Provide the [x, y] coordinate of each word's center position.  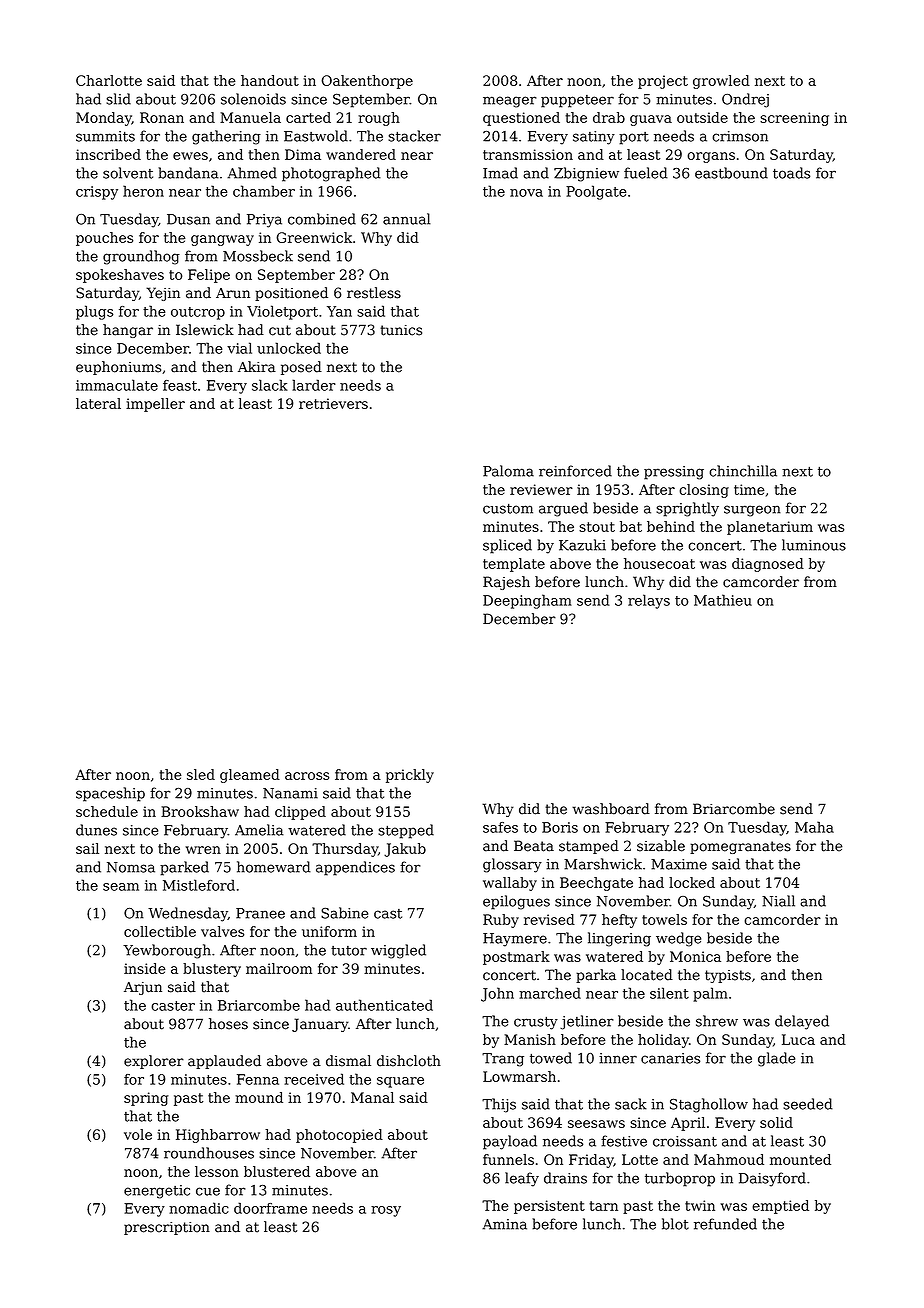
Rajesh [506, 583]
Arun [233, 293]
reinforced [575, 471]
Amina [504, 1224]
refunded [725, 1224]
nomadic [199, 1208]
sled [201, 774]
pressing [674, 473]
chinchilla [743, 471]
